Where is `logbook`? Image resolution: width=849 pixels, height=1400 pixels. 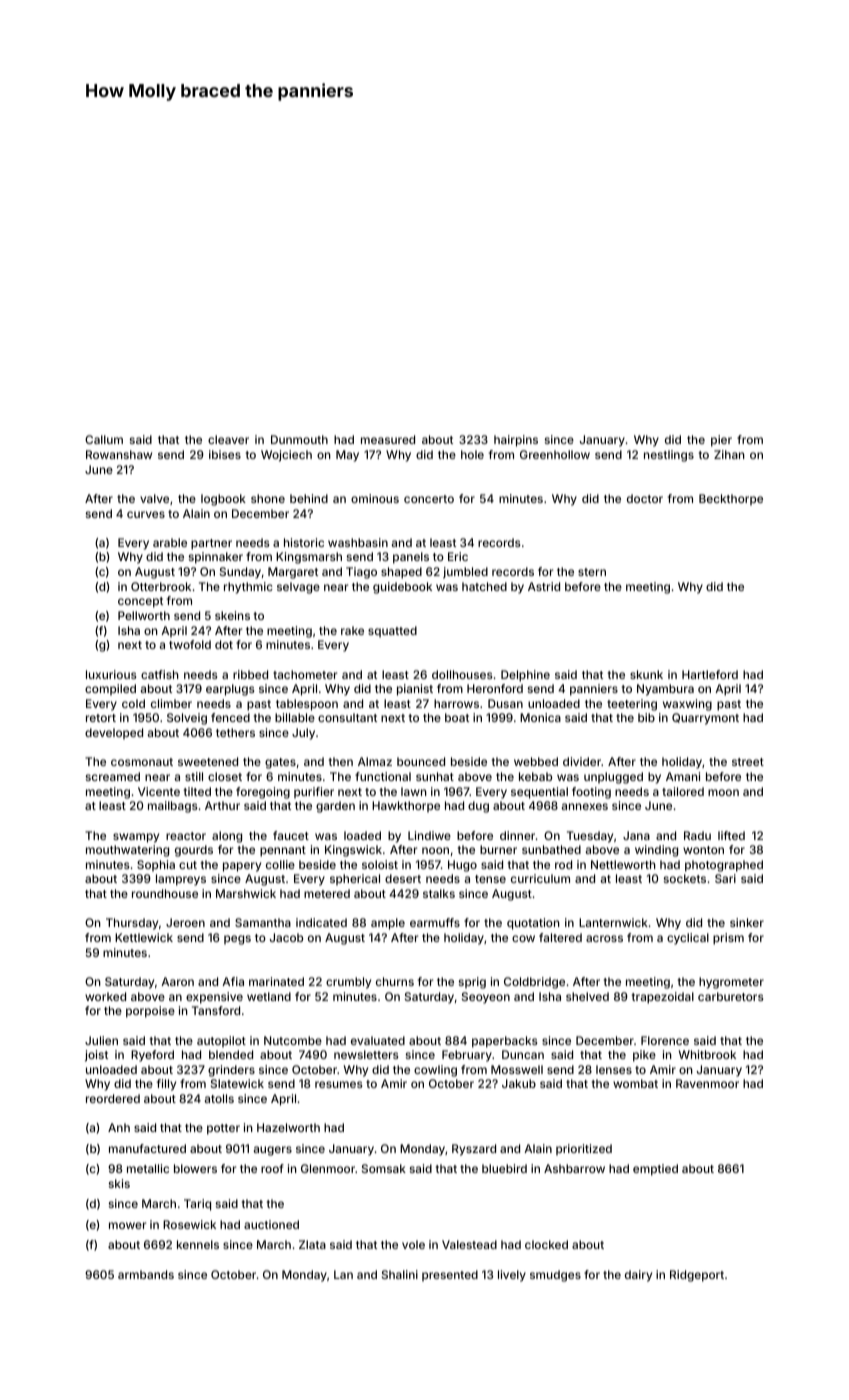 logbook is located at coordinates (223, 500).
